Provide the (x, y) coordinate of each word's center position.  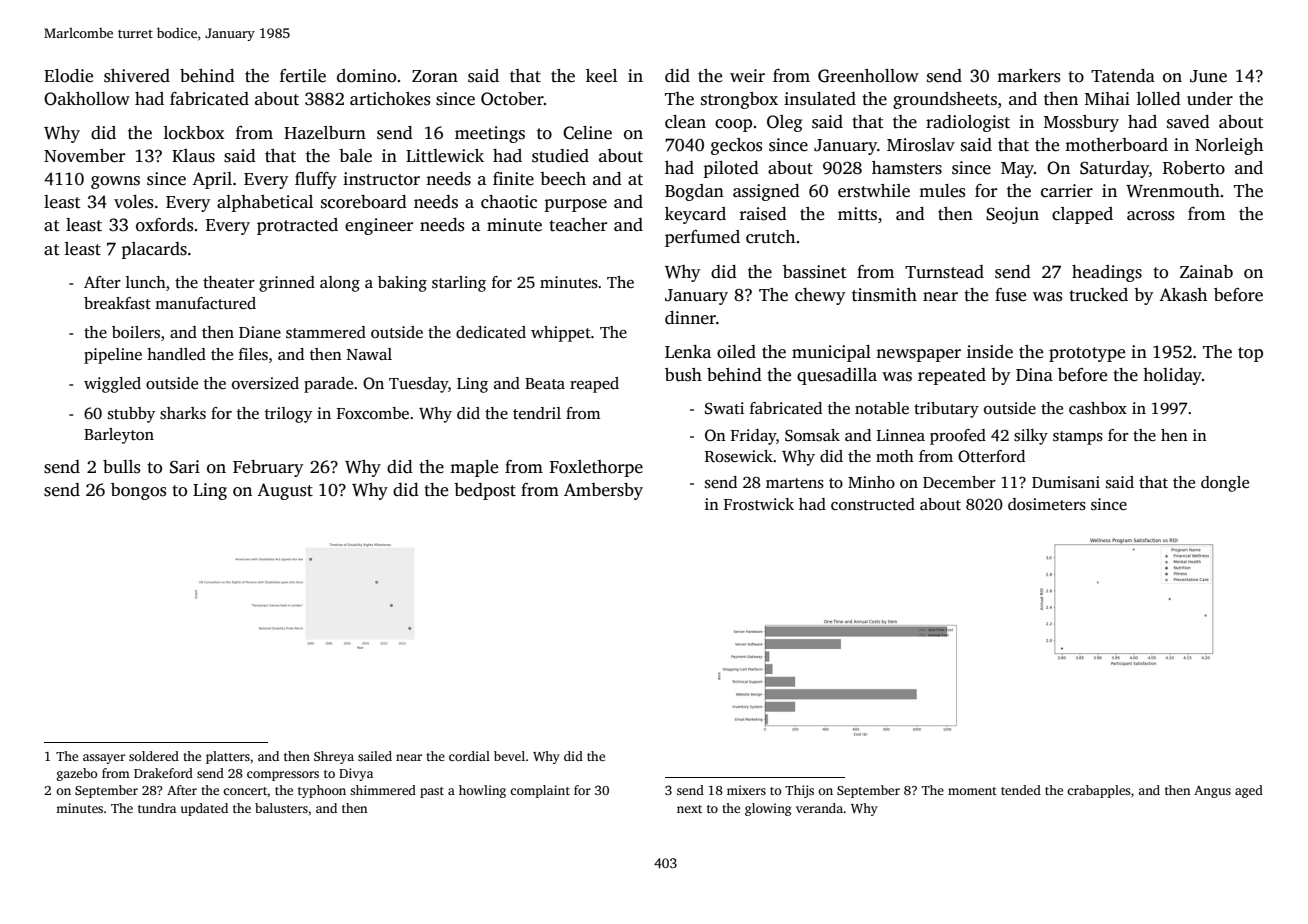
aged (1249, 791)
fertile (303, 76)
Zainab (1206, 271)
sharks (183, 413)
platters (228, 757)
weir (747, 76)
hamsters (907, 168)
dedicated (491, 332)
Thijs (799, 791)
